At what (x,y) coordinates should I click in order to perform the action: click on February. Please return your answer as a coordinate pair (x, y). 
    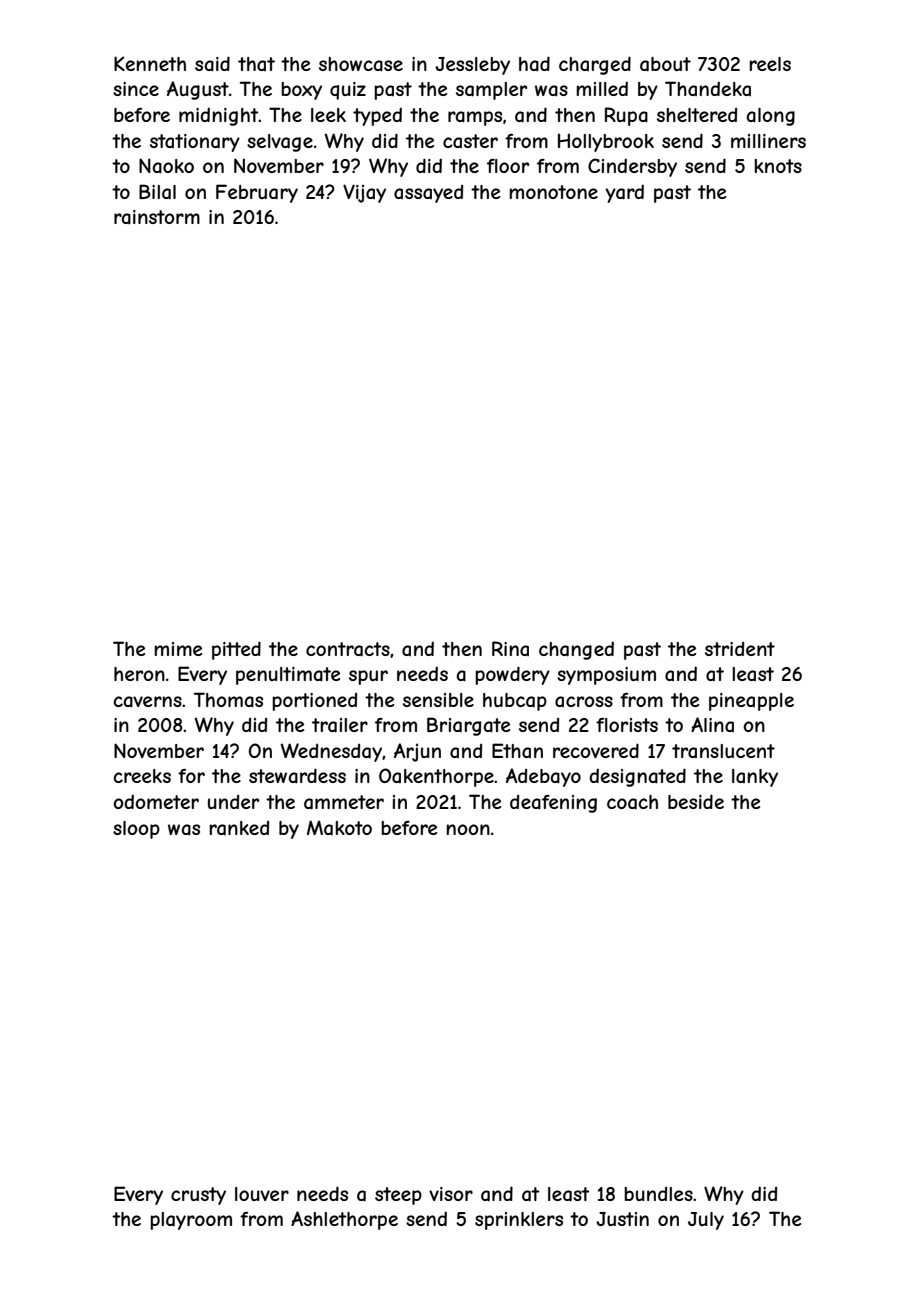
    Looking at the image, I should click on (257, 193).
